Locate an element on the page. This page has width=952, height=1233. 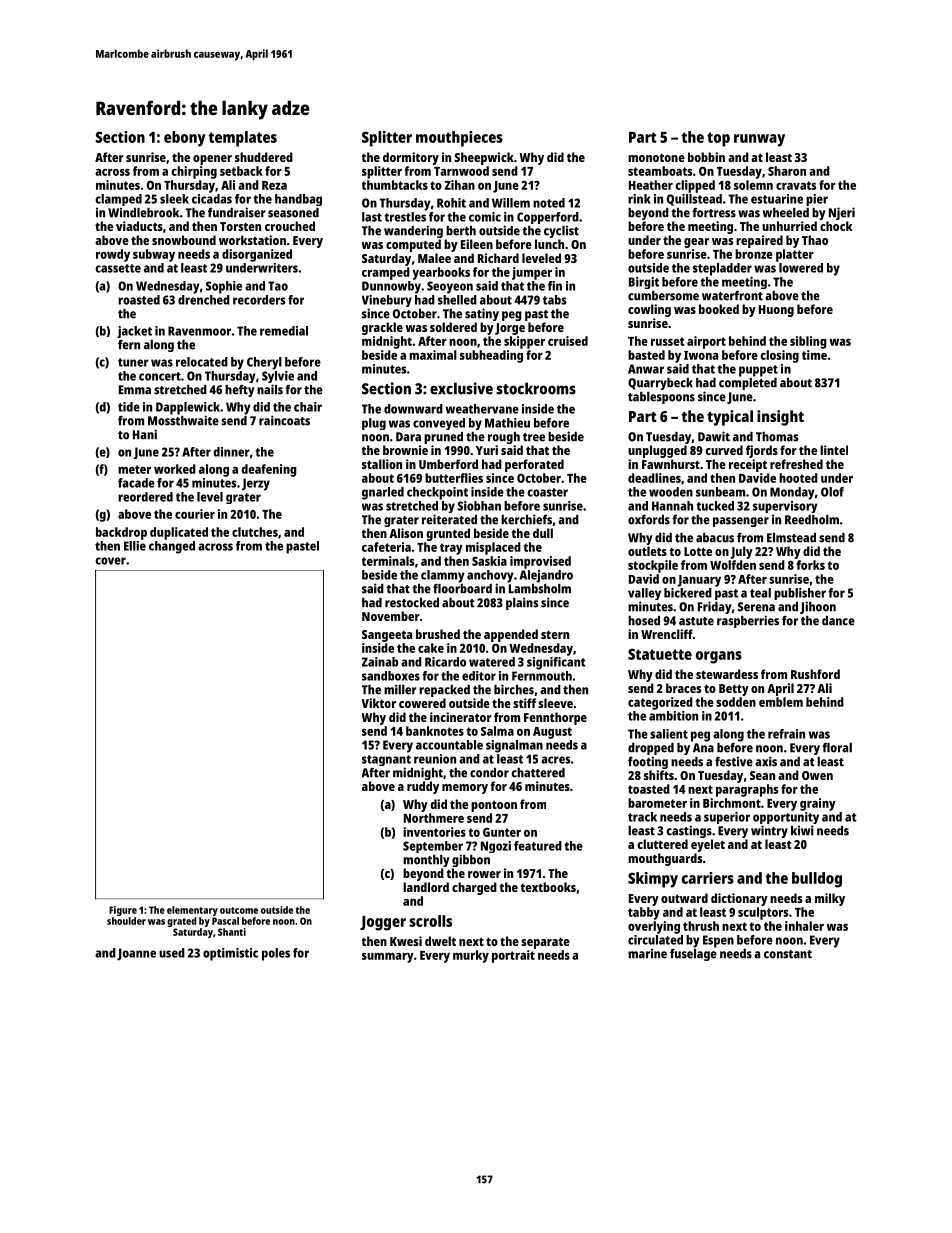
optimistic is located at coordinates (230, 954).
